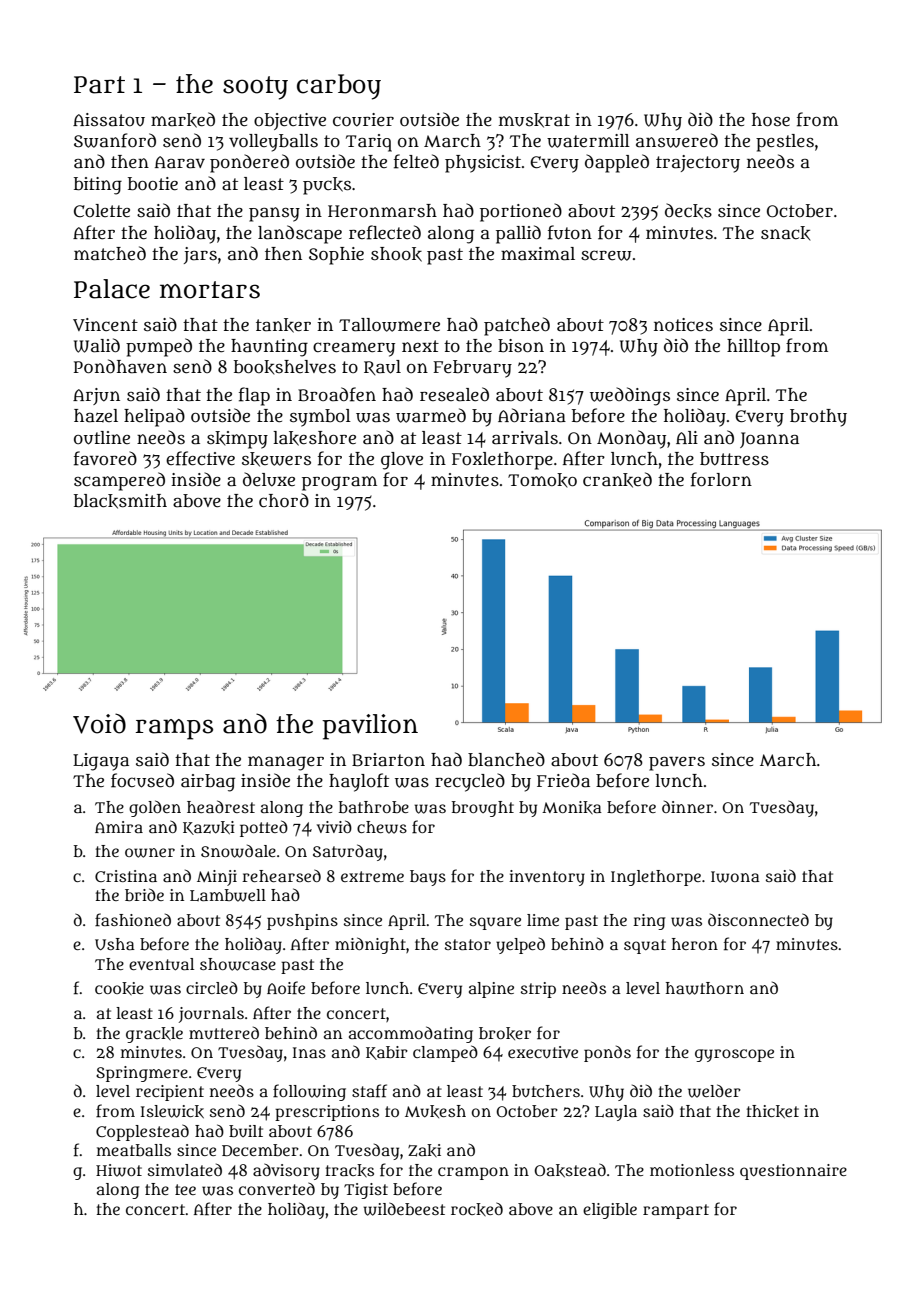 The height and width of the screenshot is (1308, 924). I want to click on courier, so click(363, 120).
